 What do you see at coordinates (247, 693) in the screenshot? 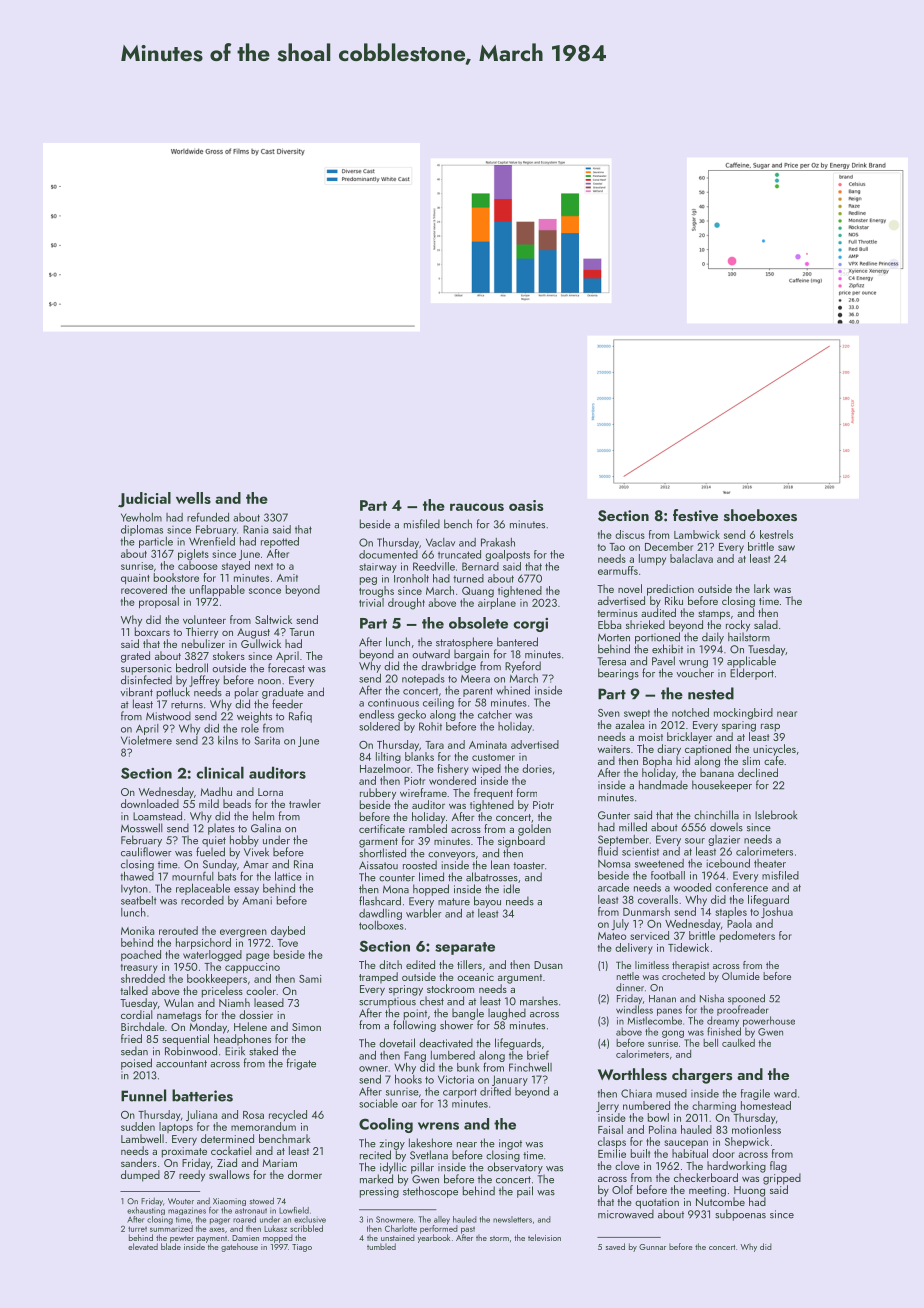
I see `polar` at bounding box center [247, 693].
